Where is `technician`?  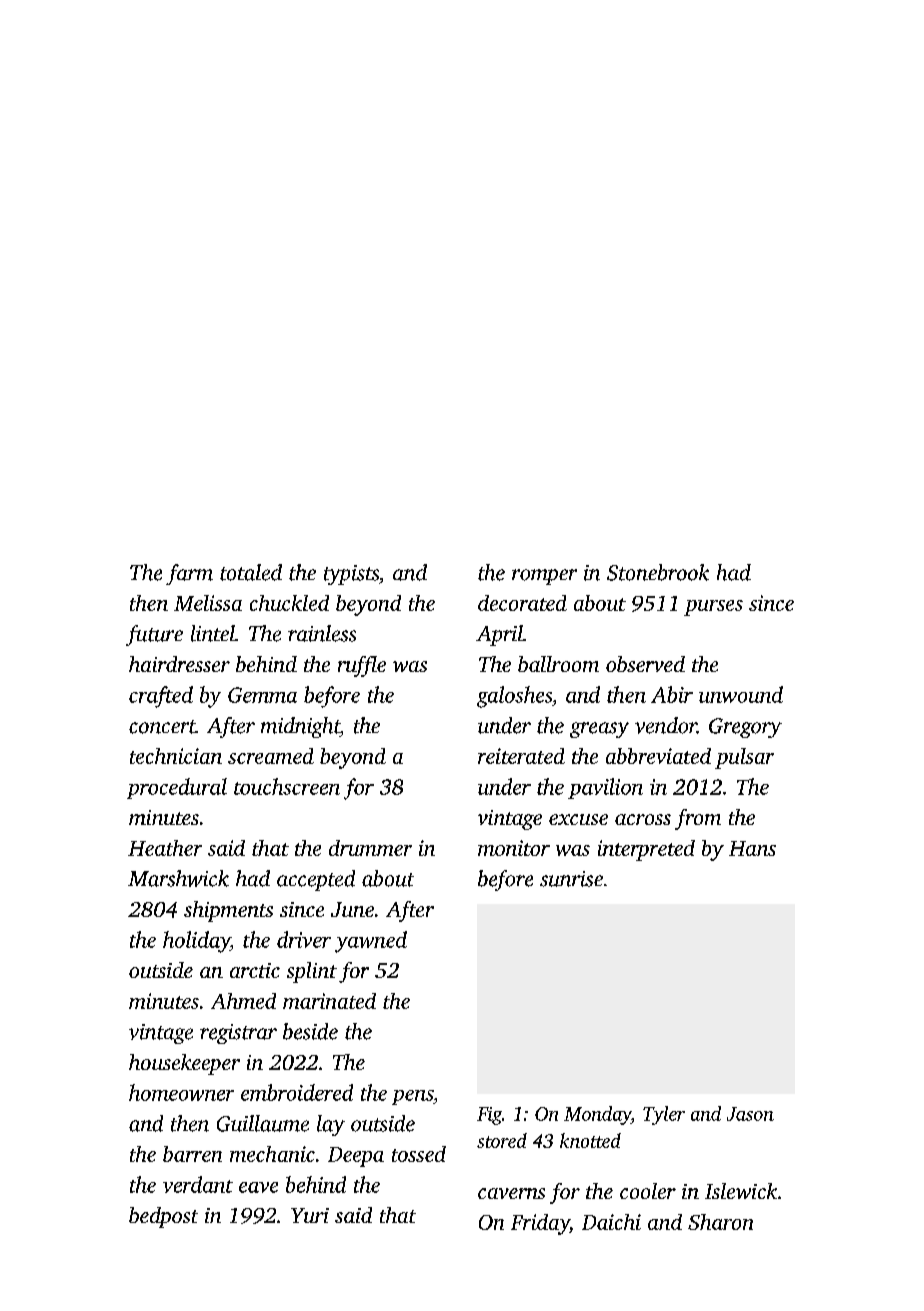 technician is located at coordinates (176, 756).
